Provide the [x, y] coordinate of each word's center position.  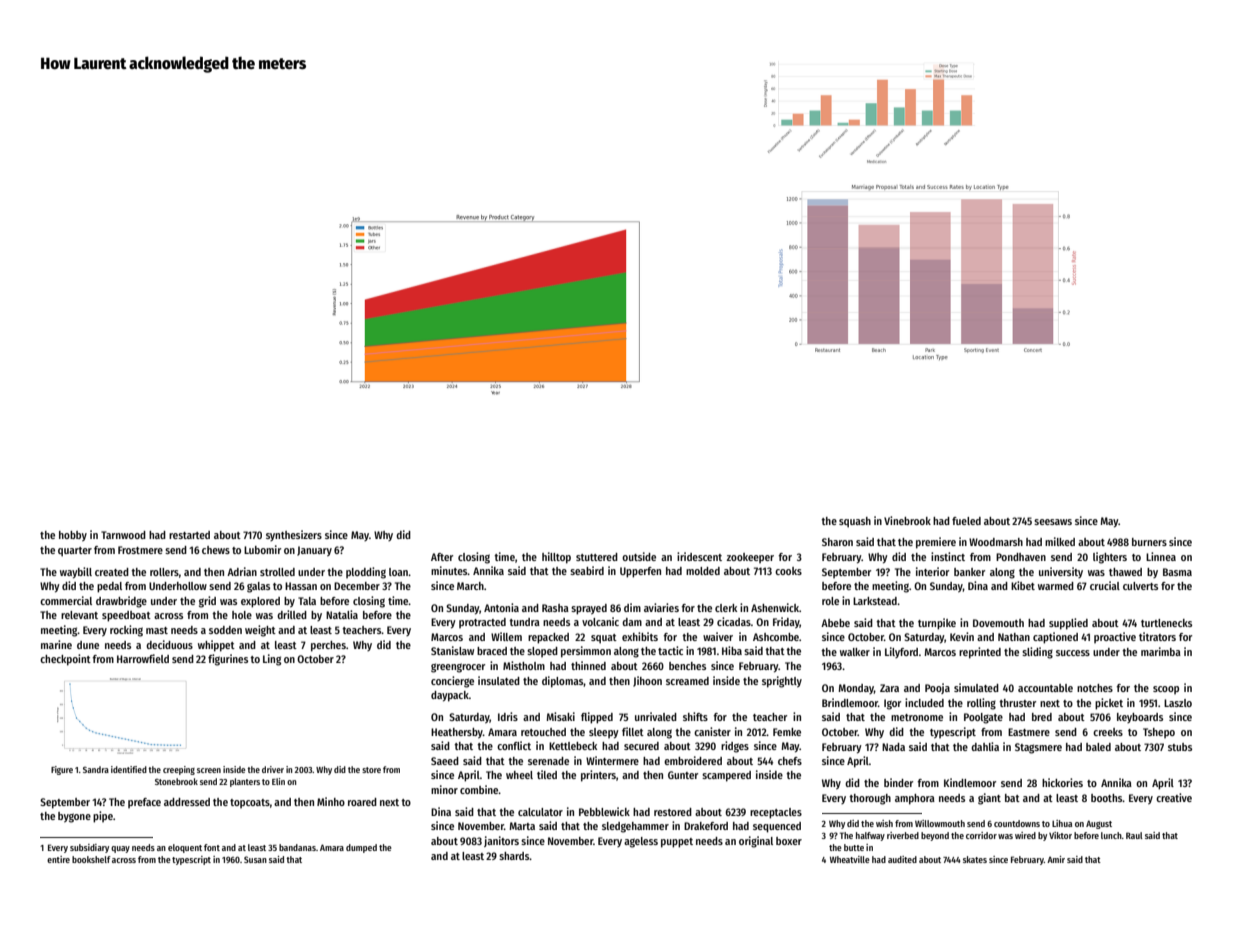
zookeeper [750, 558]
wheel [519, 775]
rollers [164, 572]
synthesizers [294, 535]
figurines [228, 660]
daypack [450, 696]
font [212, 847]
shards [514, 856]
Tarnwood [123, 535]
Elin [278, 781]
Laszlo [1178, 703]
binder [898, 782]
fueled [966, 521]
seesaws [1053, 522]
